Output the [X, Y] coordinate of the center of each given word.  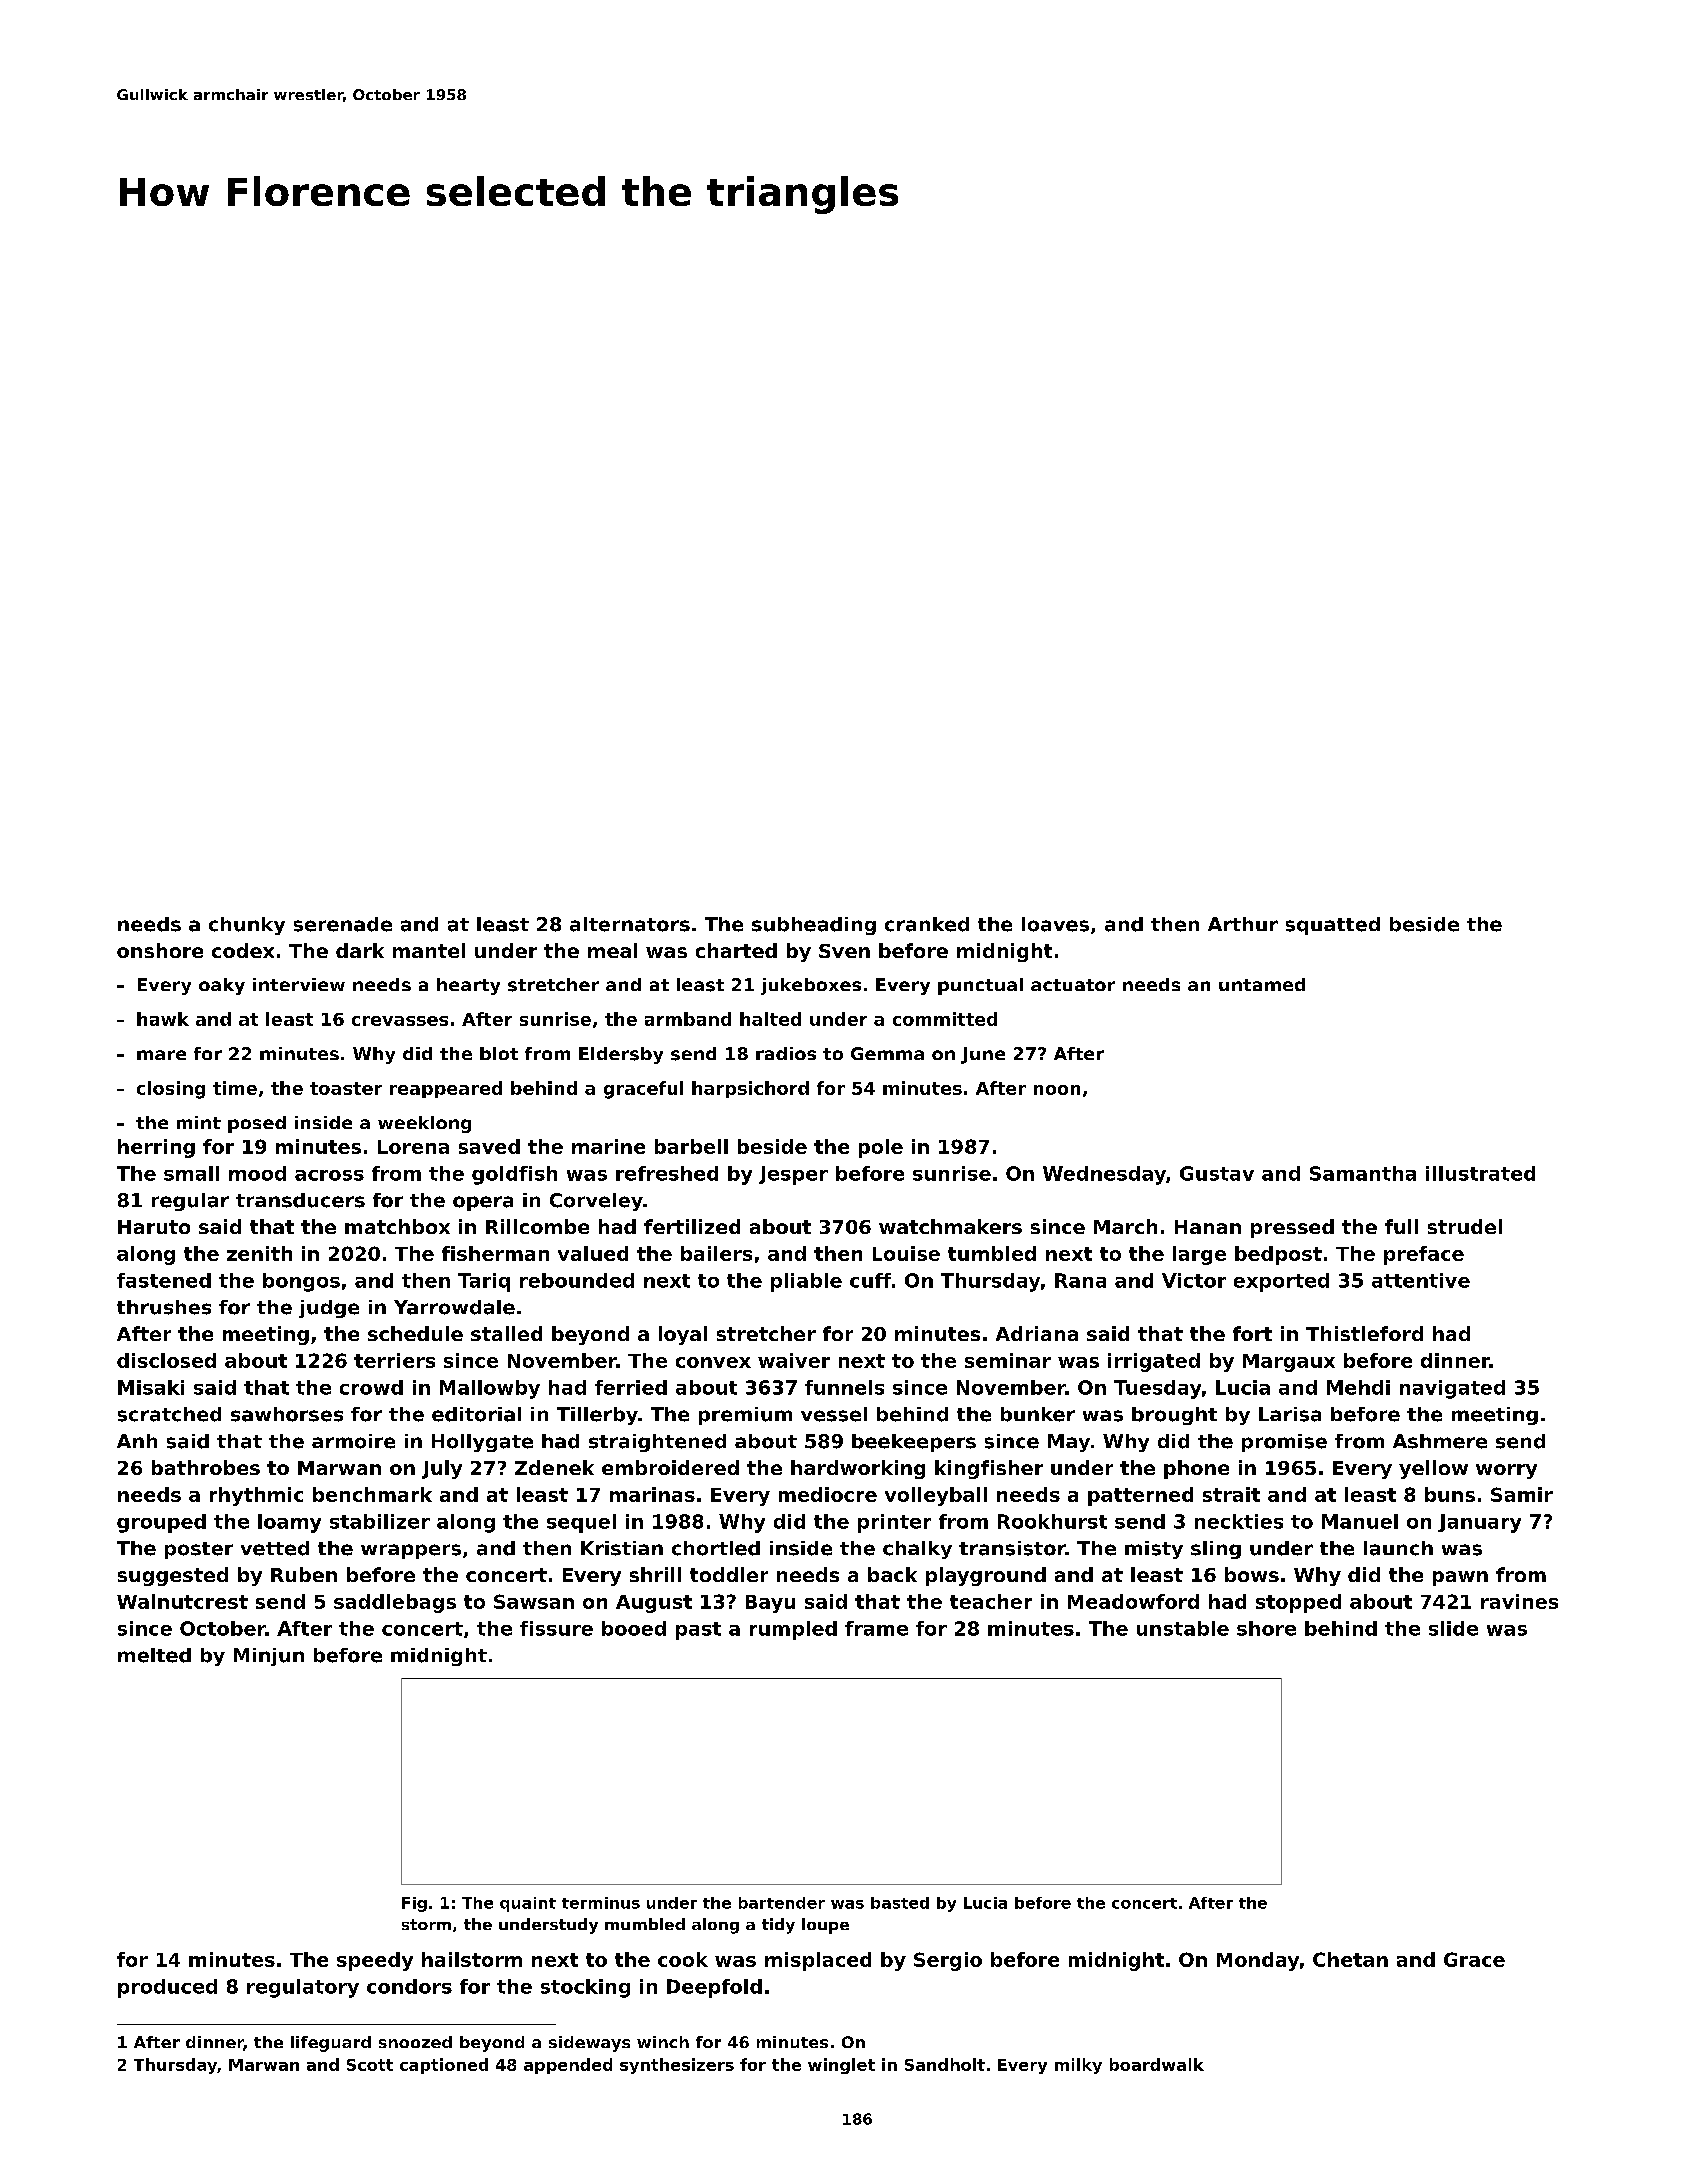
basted [900, 1903]
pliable [806, 1282]
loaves [1055, 924]
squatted [1333, 926]
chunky [247, 926]
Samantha [1363, 1173]
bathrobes [206, 1467]
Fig [414, 1904]
